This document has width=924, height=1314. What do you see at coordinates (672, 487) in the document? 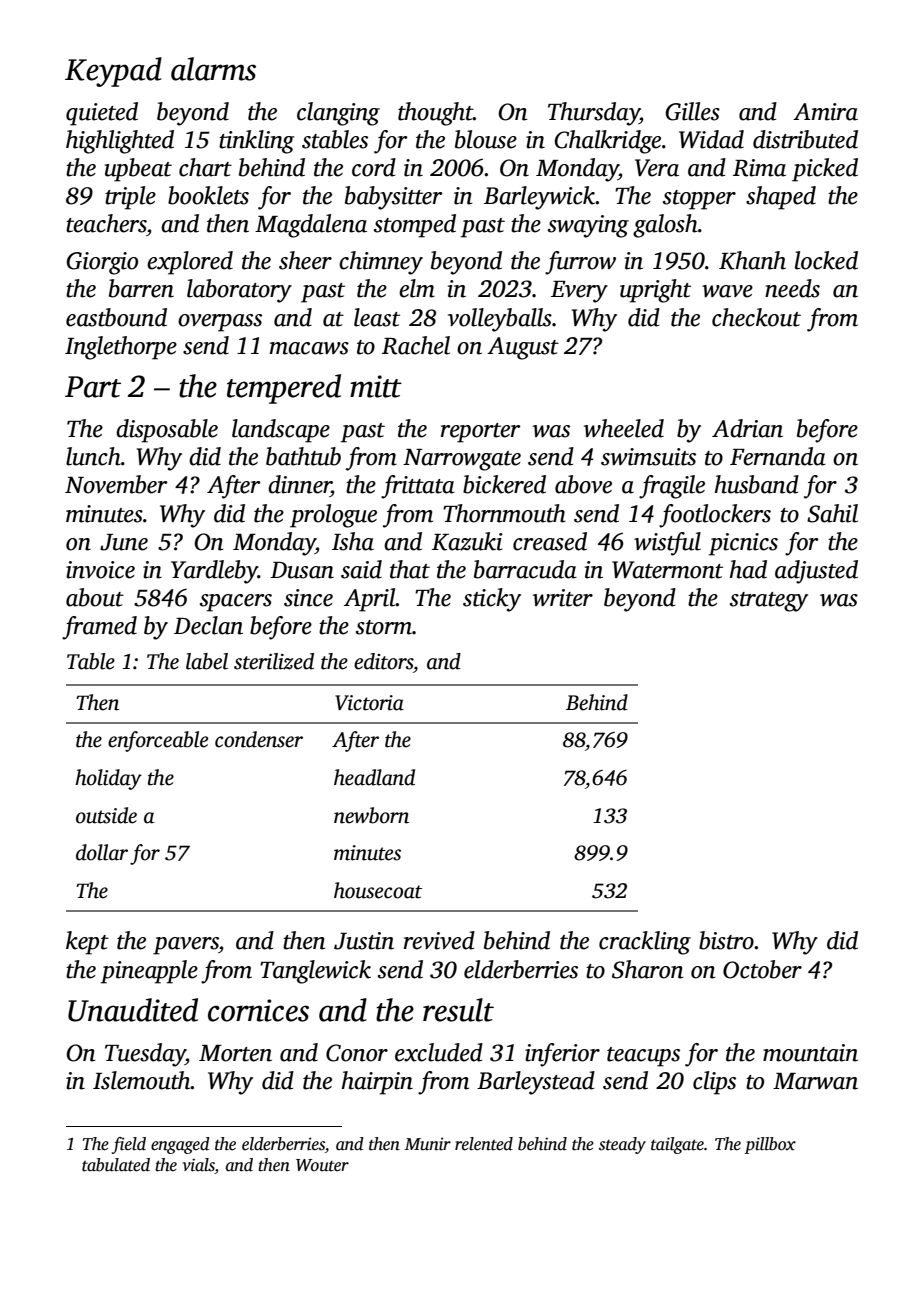
I see `fragile` at bounding box center [672, 487].
